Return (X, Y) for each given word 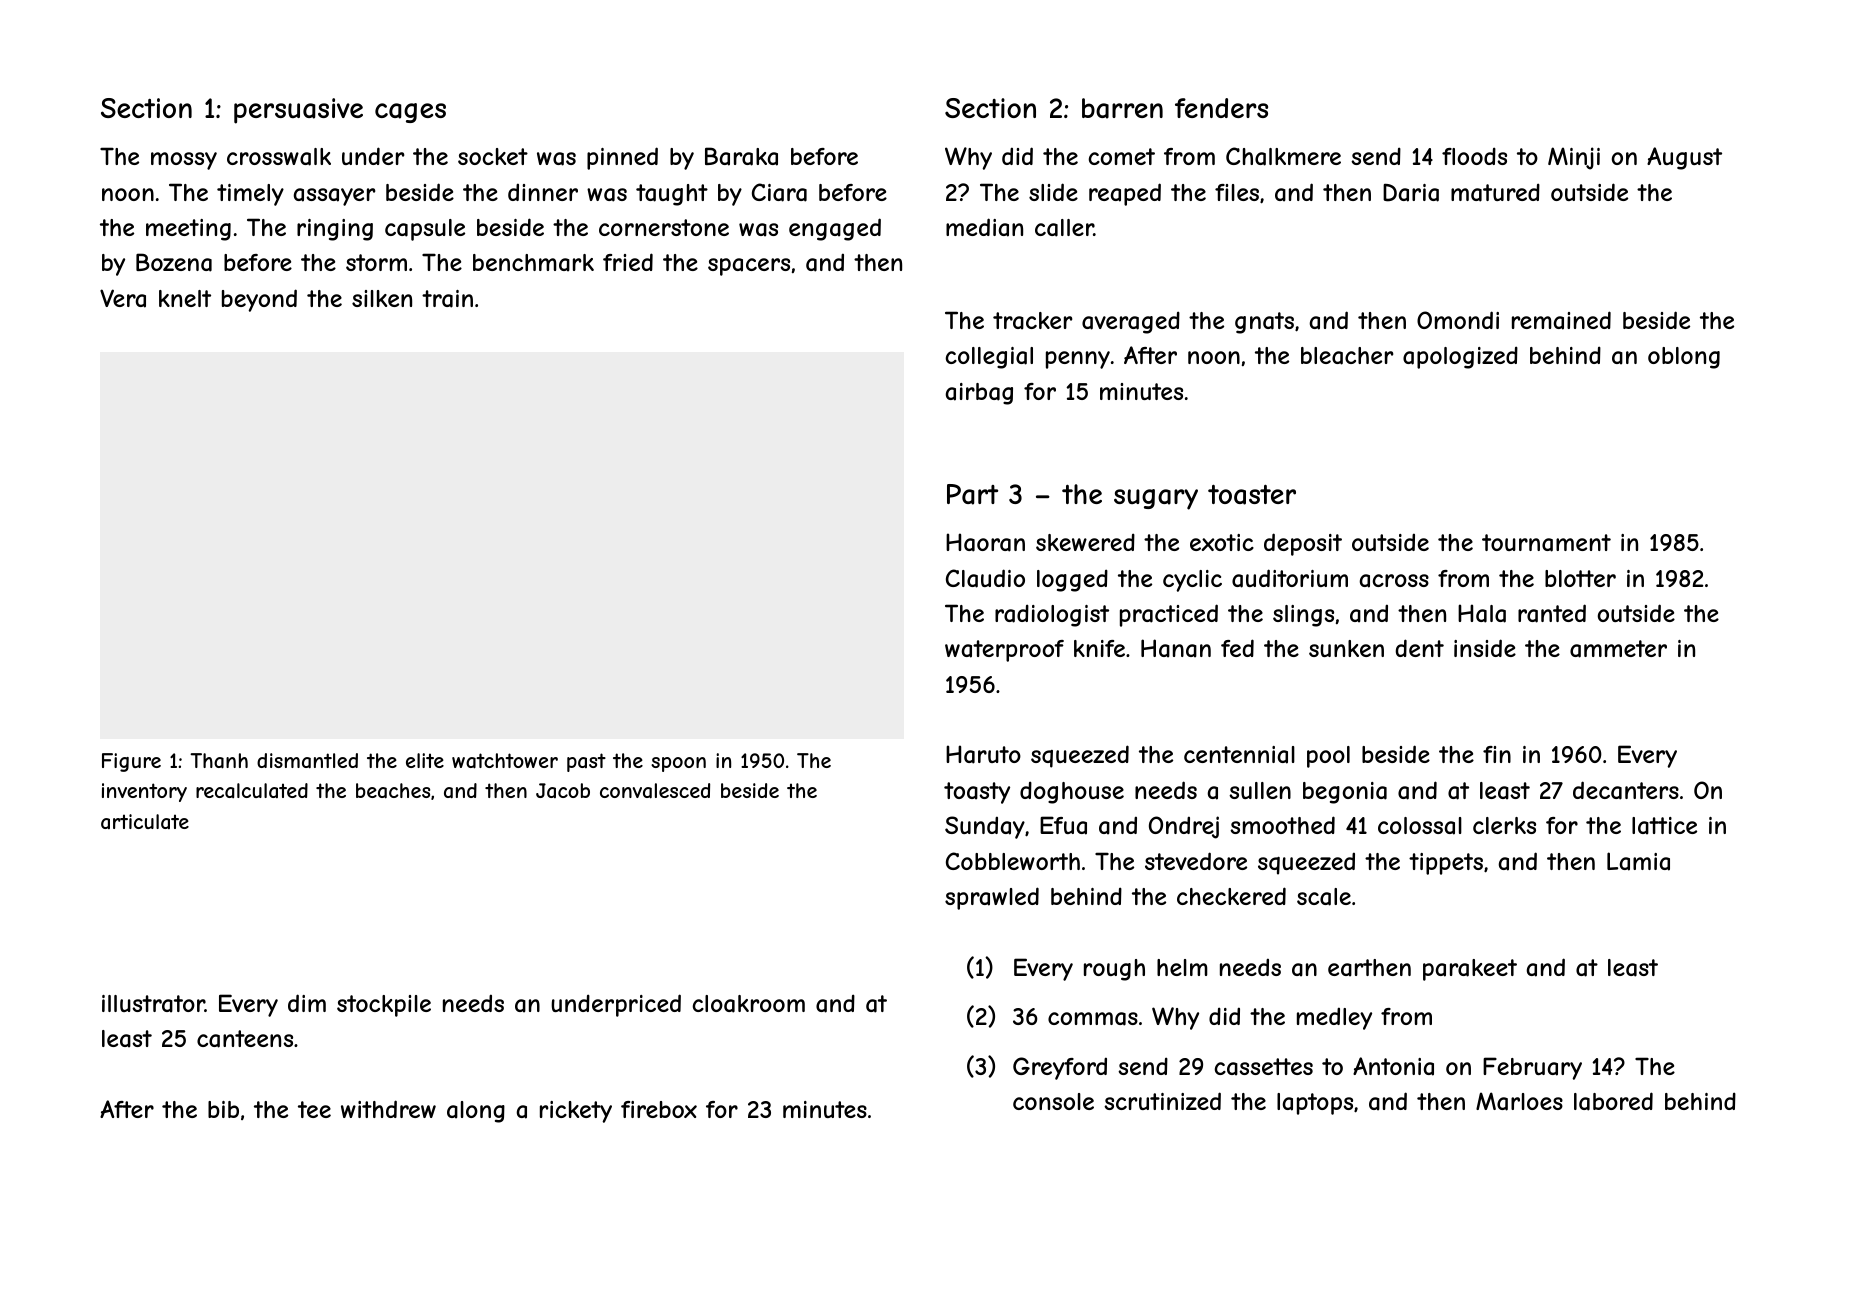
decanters (1626, 790)
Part (972, 494)
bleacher (1347, 356)
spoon (678, 764)
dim (307, 1003)
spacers (749, 267)
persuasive (298, 111)
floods (1474, 156)
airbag (979, 394)
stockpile (384, 1006)
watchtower (505, 761)
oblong (1684, 358)
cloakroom (749, 1004)
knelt (185, 298)
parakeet (1470, 970)
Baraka (741, 156)
